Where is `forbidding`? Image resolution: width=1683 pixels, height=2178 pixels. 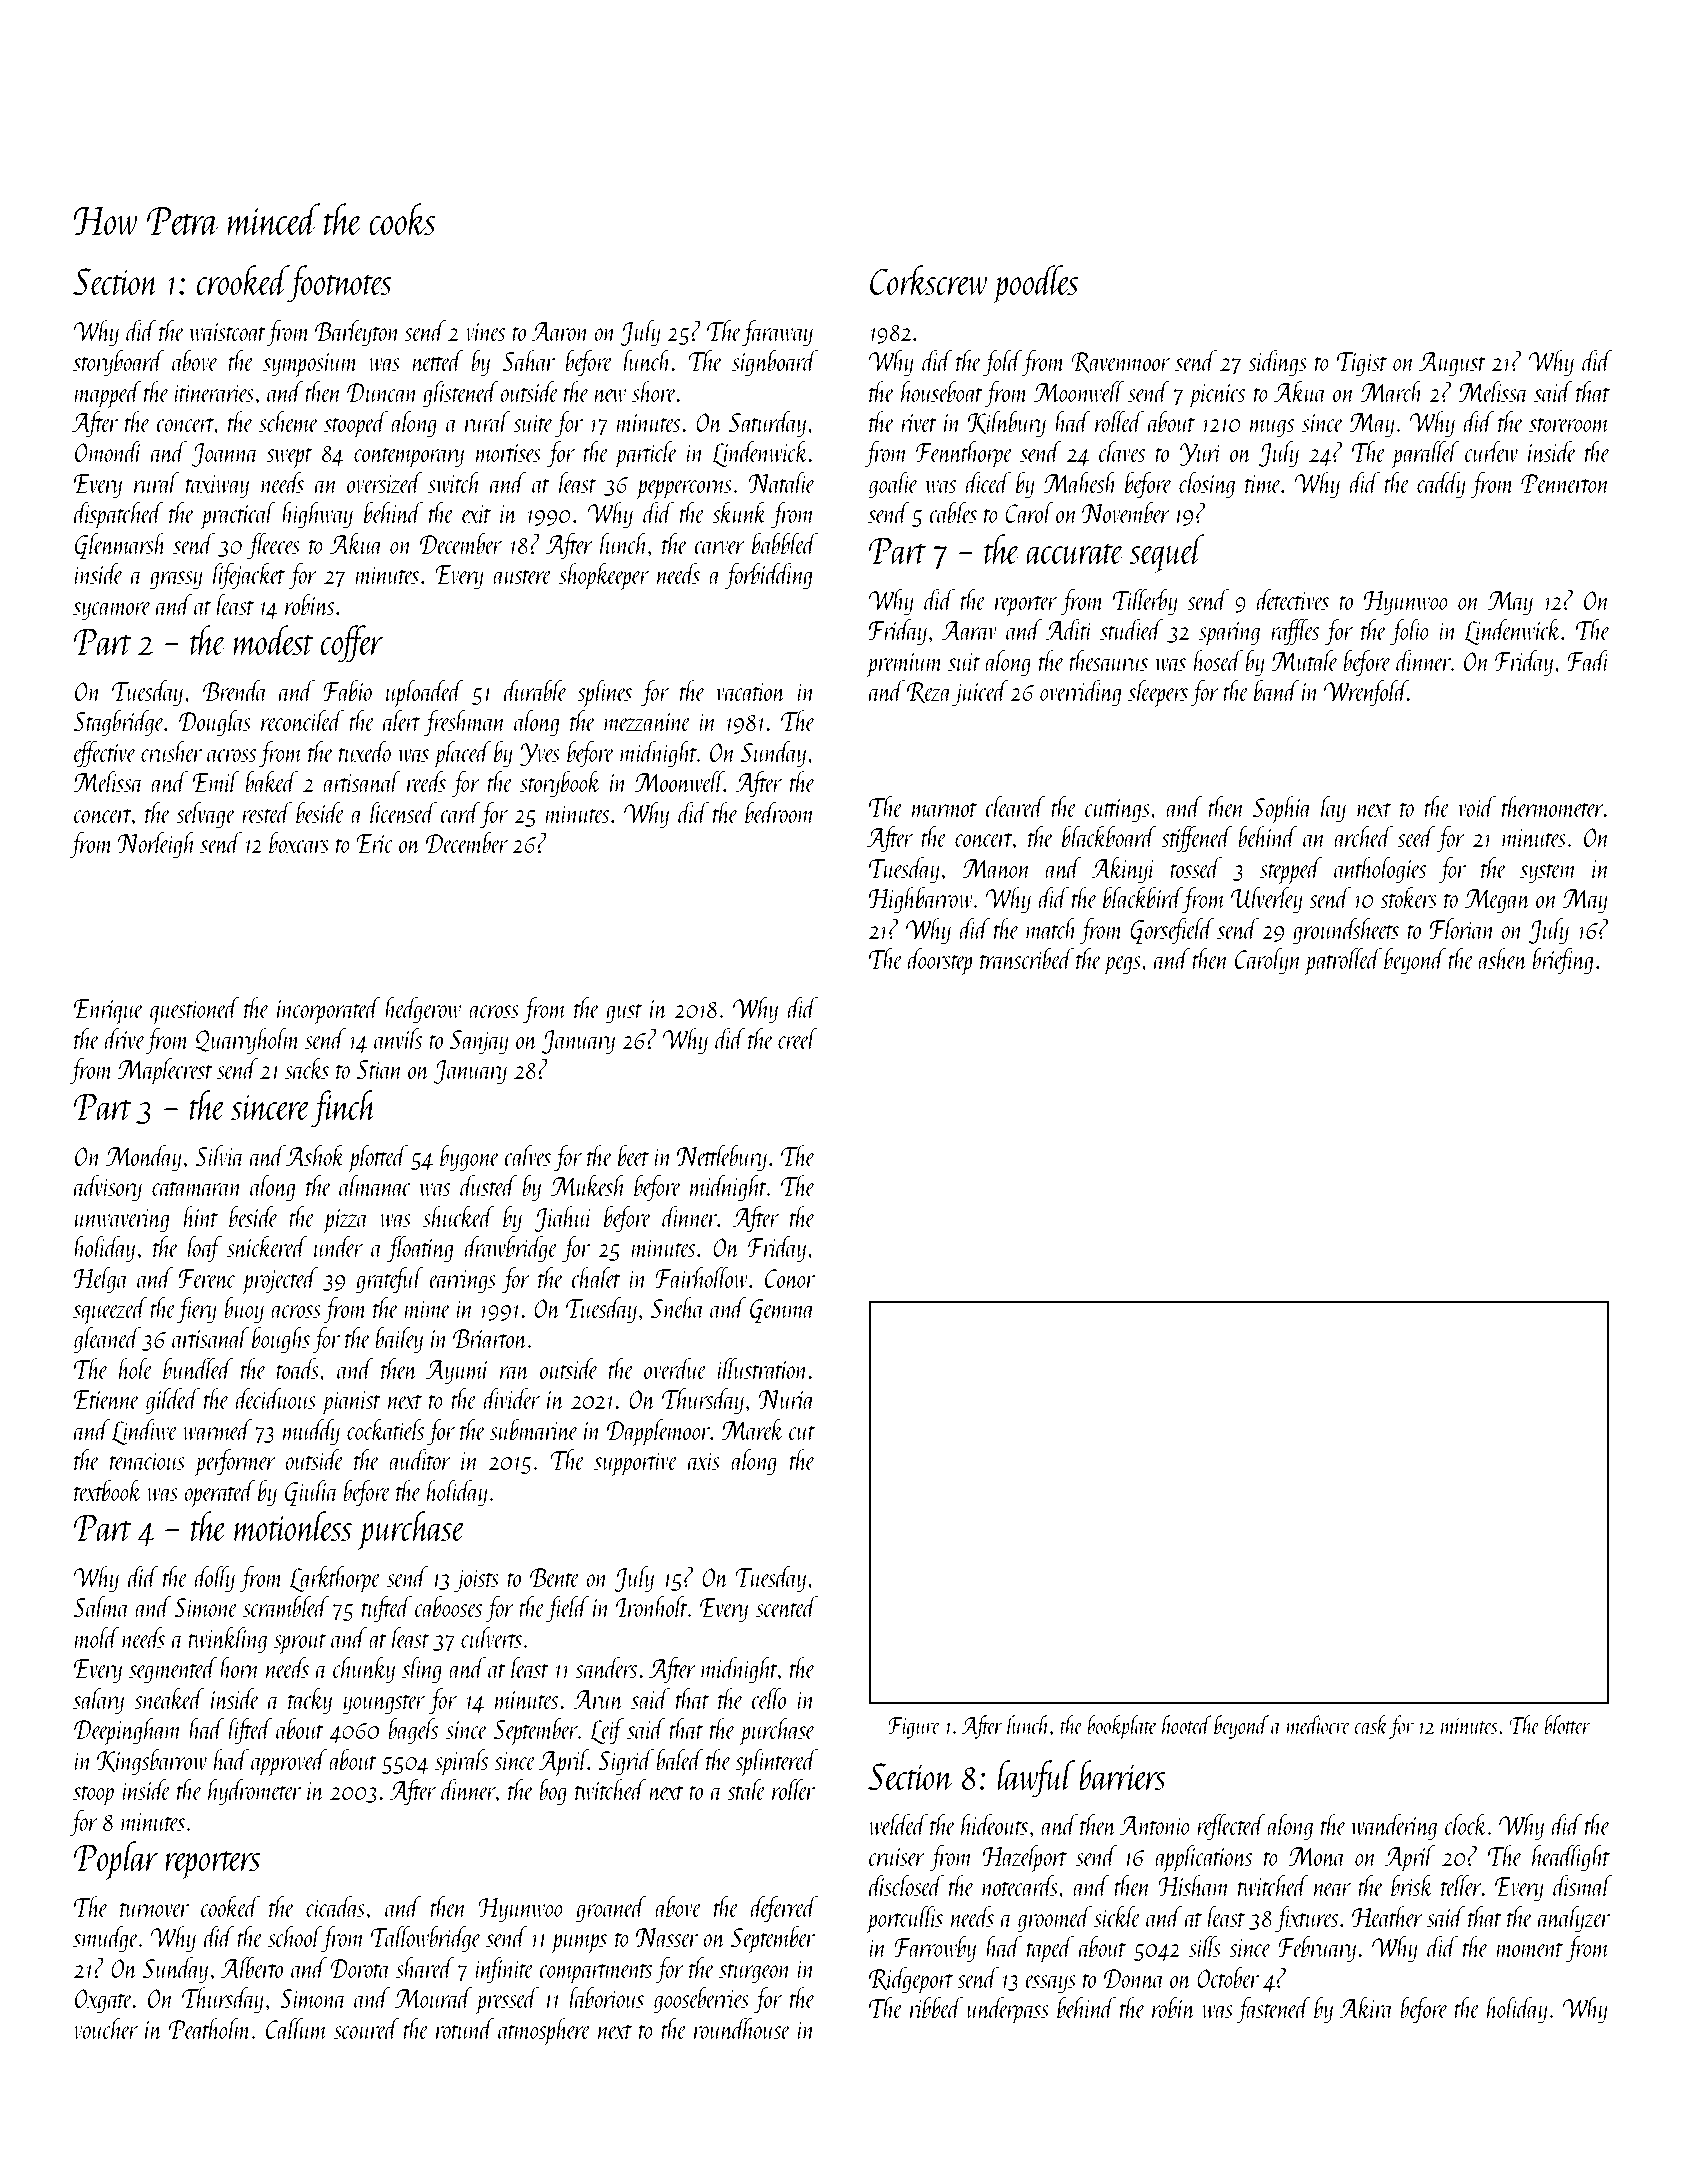
forbidding is located at coordinates (768, 576).
